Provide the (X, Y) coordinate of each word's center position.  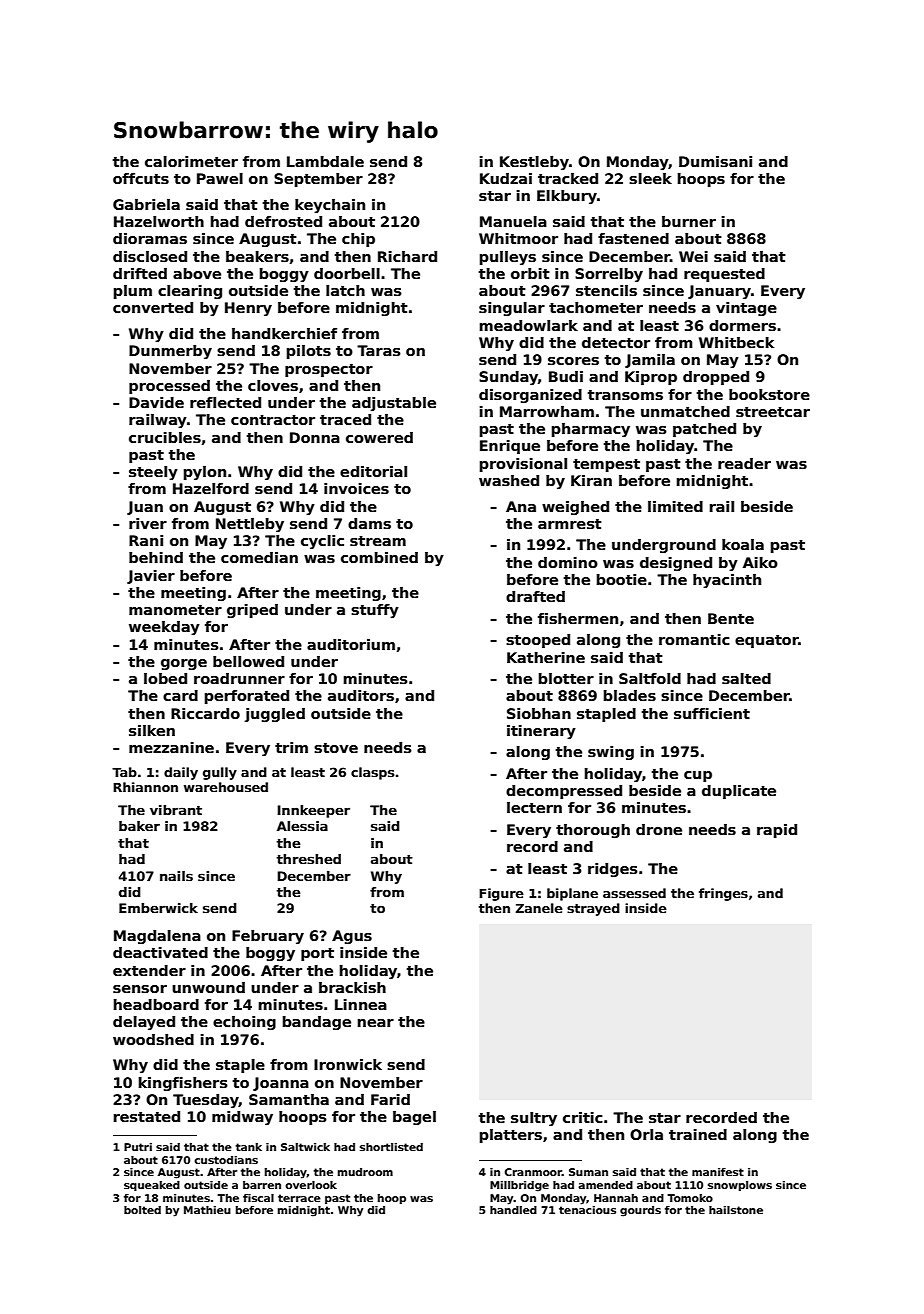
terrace (299, 1198)
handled (513, 1210)
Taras (379, 350)
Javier (151, 577)
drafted (535, 596)
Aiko (760, 562)
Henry (248, 309)
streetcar (773, 412)
